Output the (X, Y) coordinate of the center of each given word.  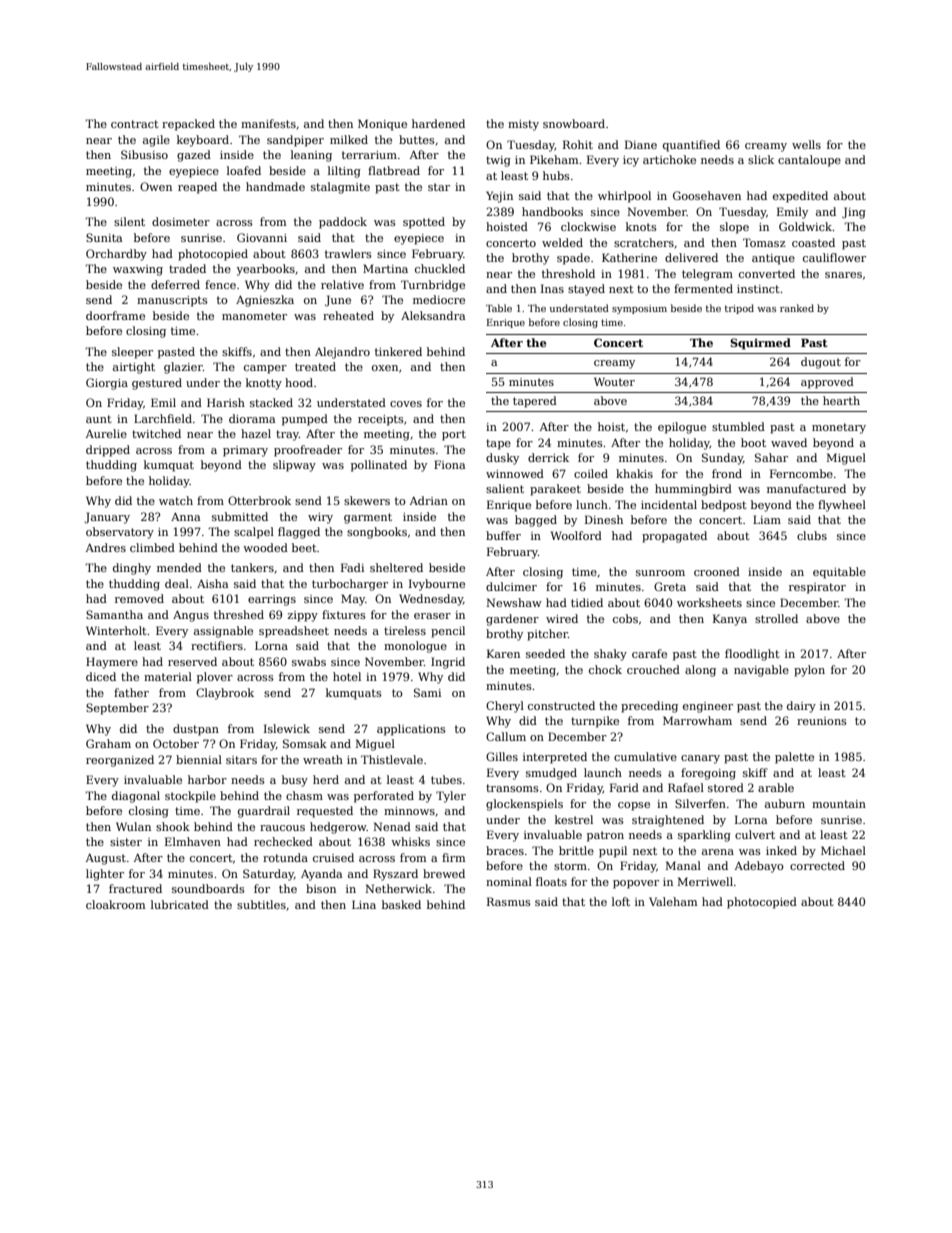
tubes (446, 779)
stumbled (738, 426)
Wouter (614, 382)
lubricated (180, 904)
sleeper (132, 353)
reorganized (120, 761)
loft (621, 901)
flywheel (842, 506)
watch (176, 500)
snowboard (574, 123)
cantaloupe (809, 161)
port (454, 435)
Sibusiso (144, 154)
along (700, 671)
